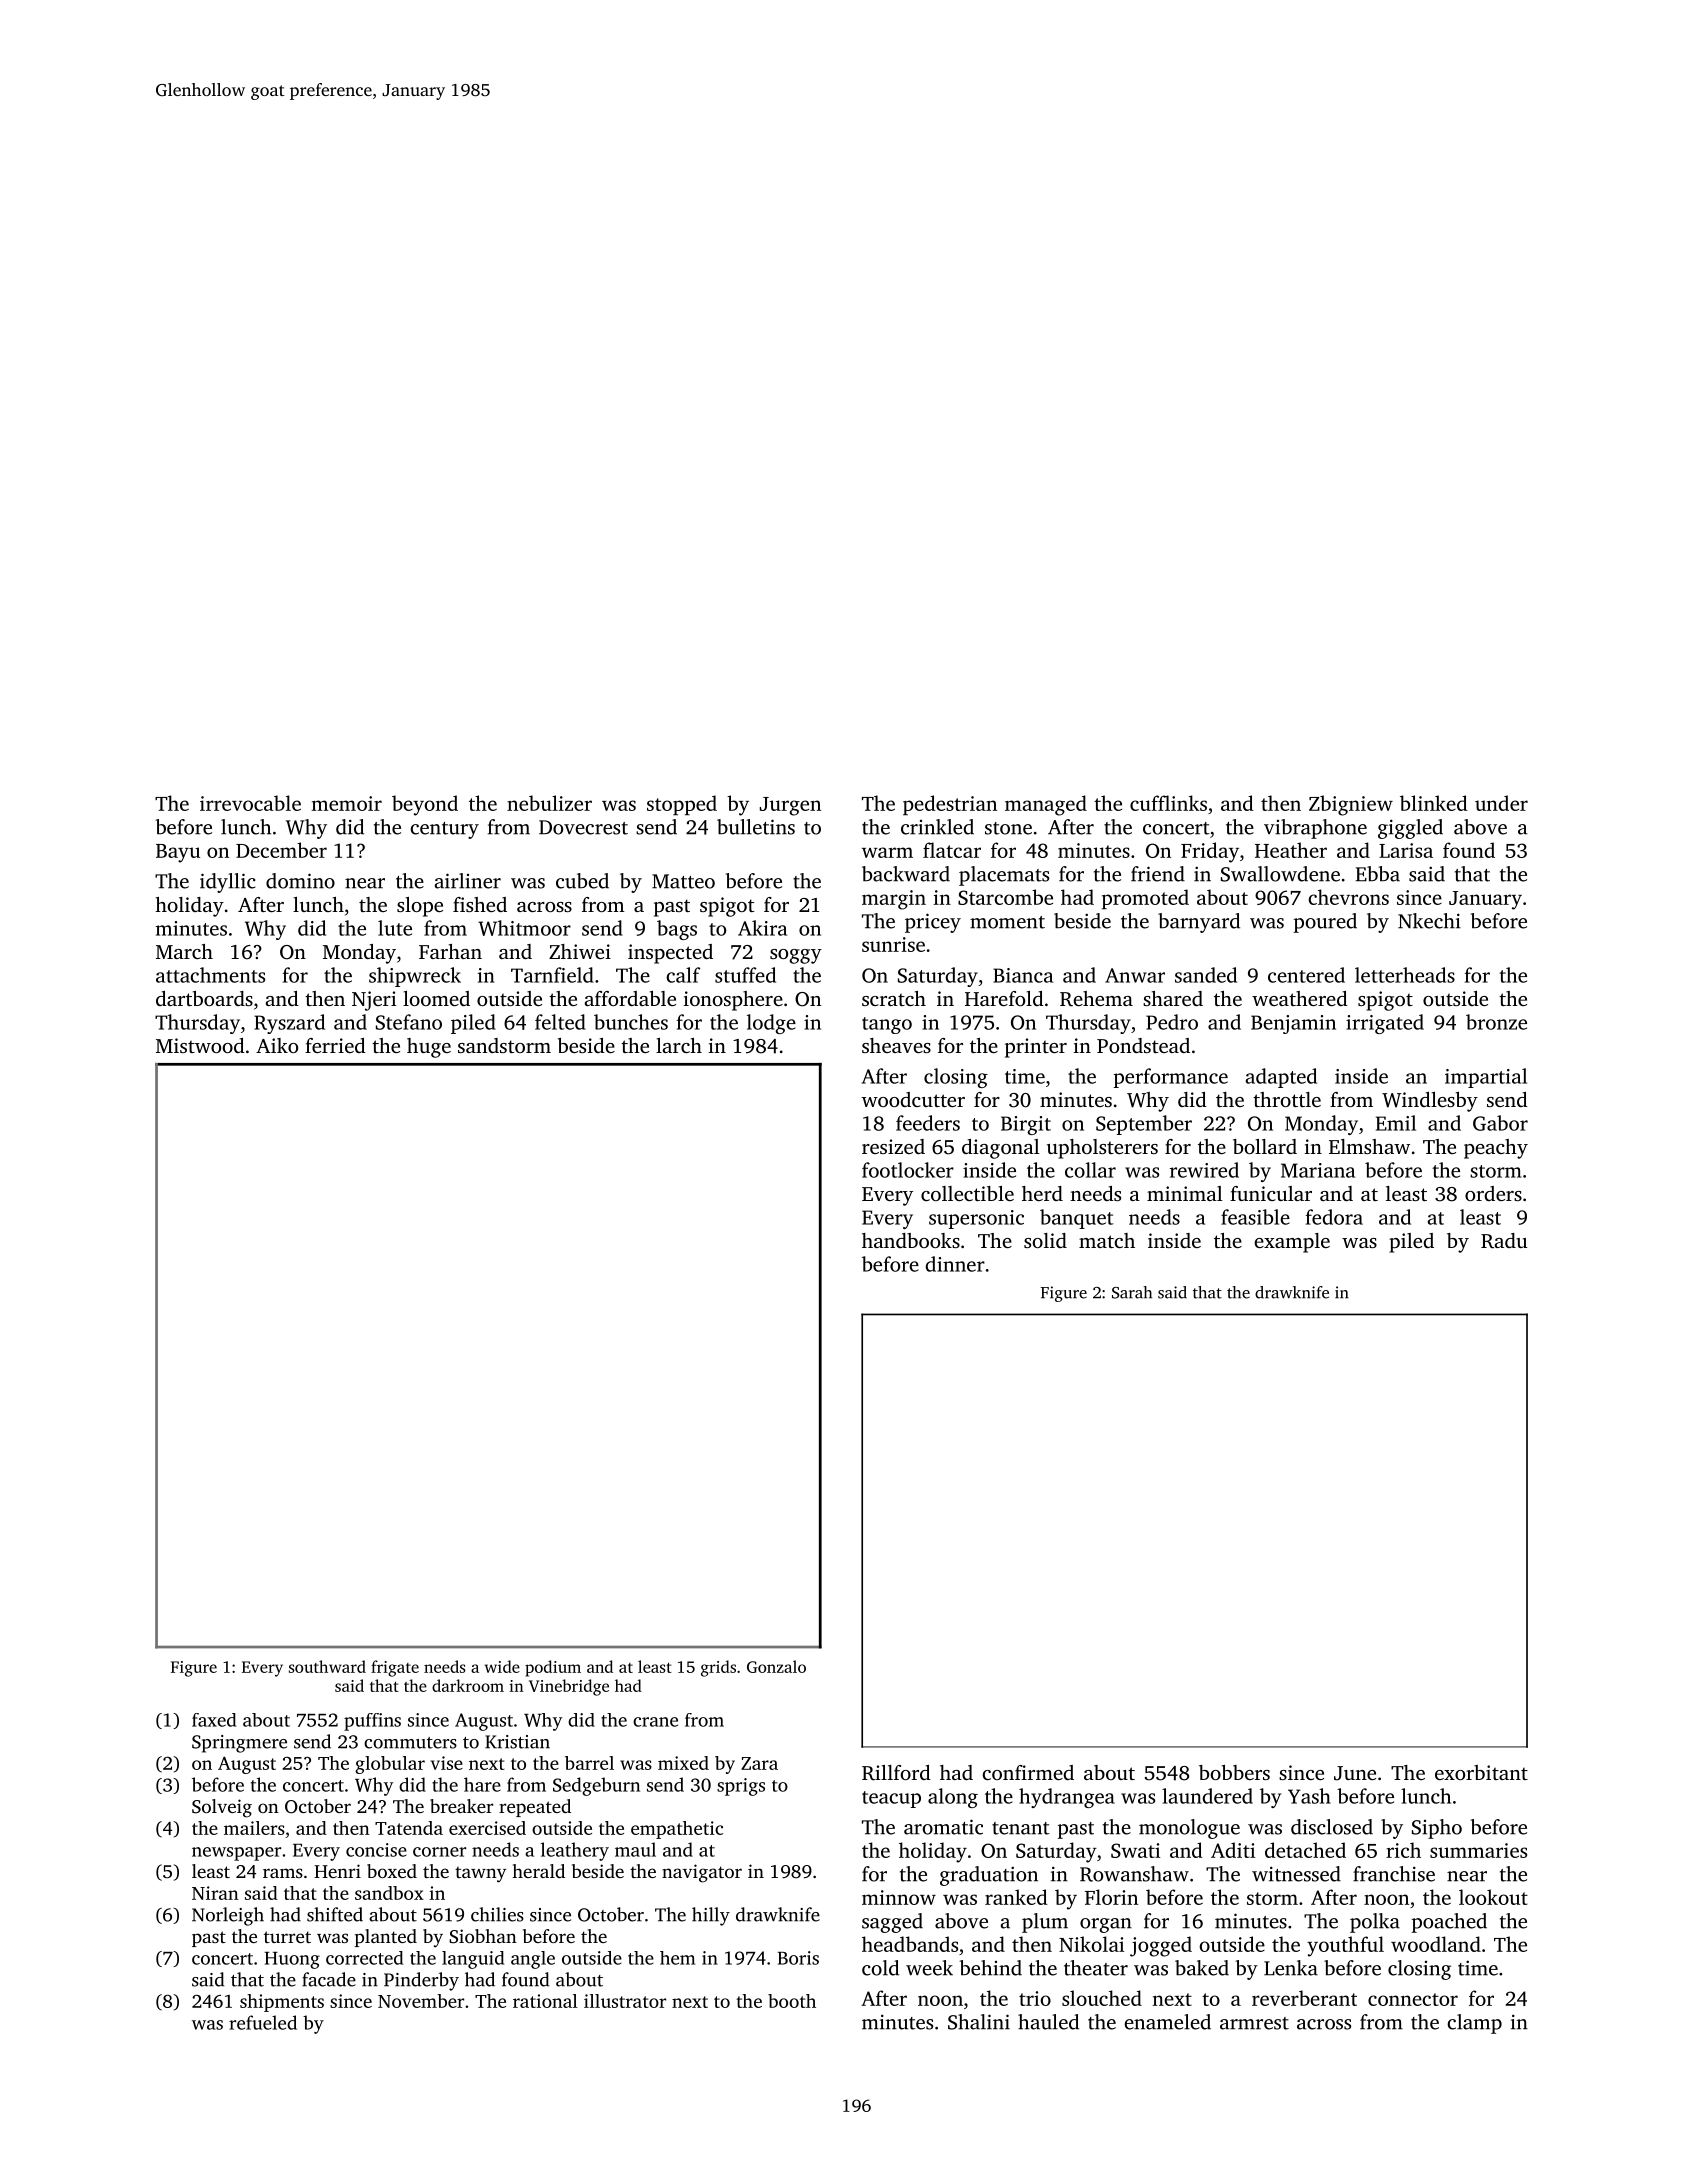 This screenshot has width=1683, height=2178. I want to click on resized, so click(893, 1146).
